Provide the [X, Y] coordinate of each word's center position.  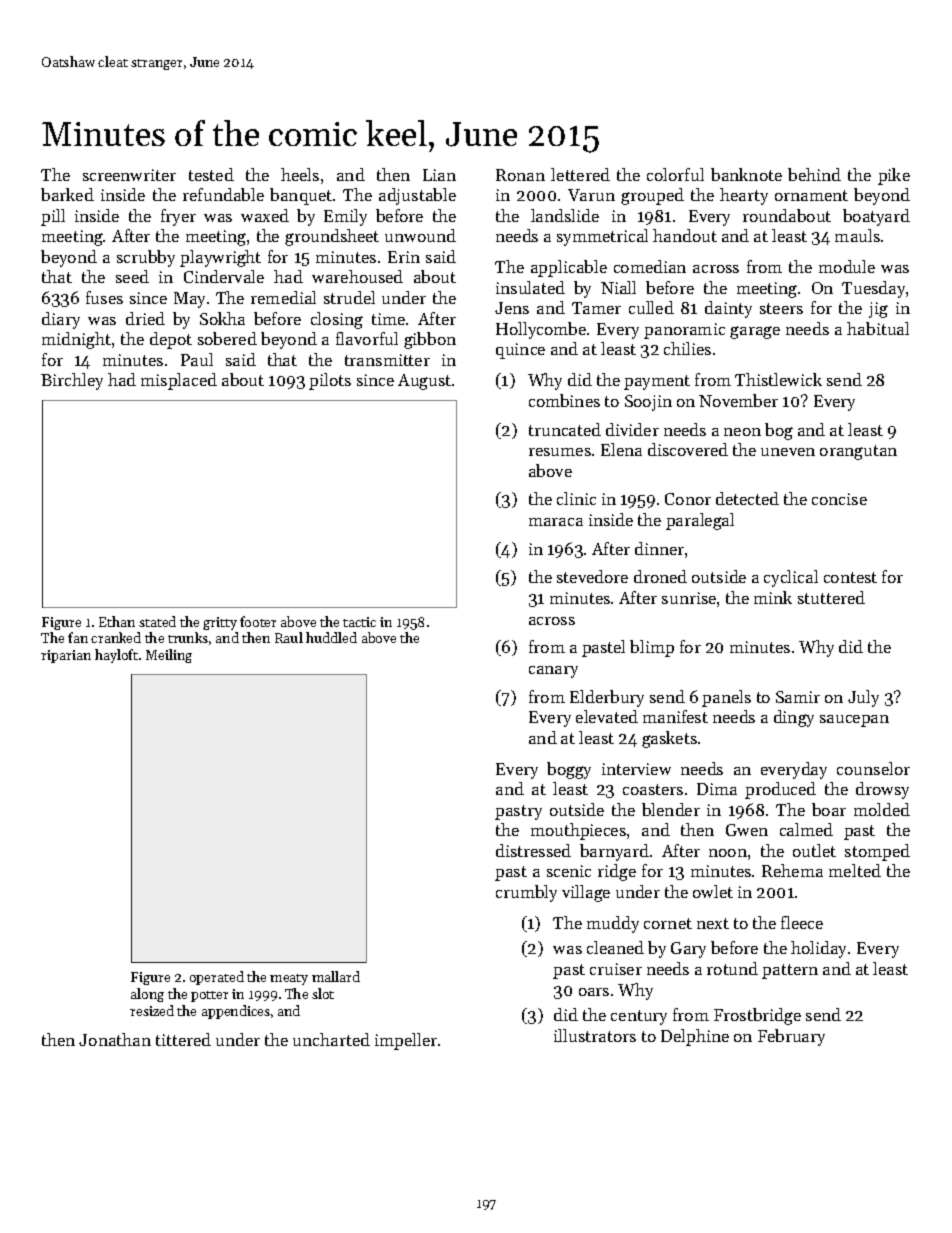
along [147, 995]
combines [564, 400]
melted [855, 870]
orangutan [858, 452]
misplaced [179, 381]
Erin [404, 257]
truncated [565, 429]
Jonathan [115, 1039]
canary [553, 672]
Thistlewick [778, 379]
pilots [330, 381]
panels [726, 698]
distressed [533, 850]
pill [53, 217]
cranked [116, 637]
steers [781, 308]
